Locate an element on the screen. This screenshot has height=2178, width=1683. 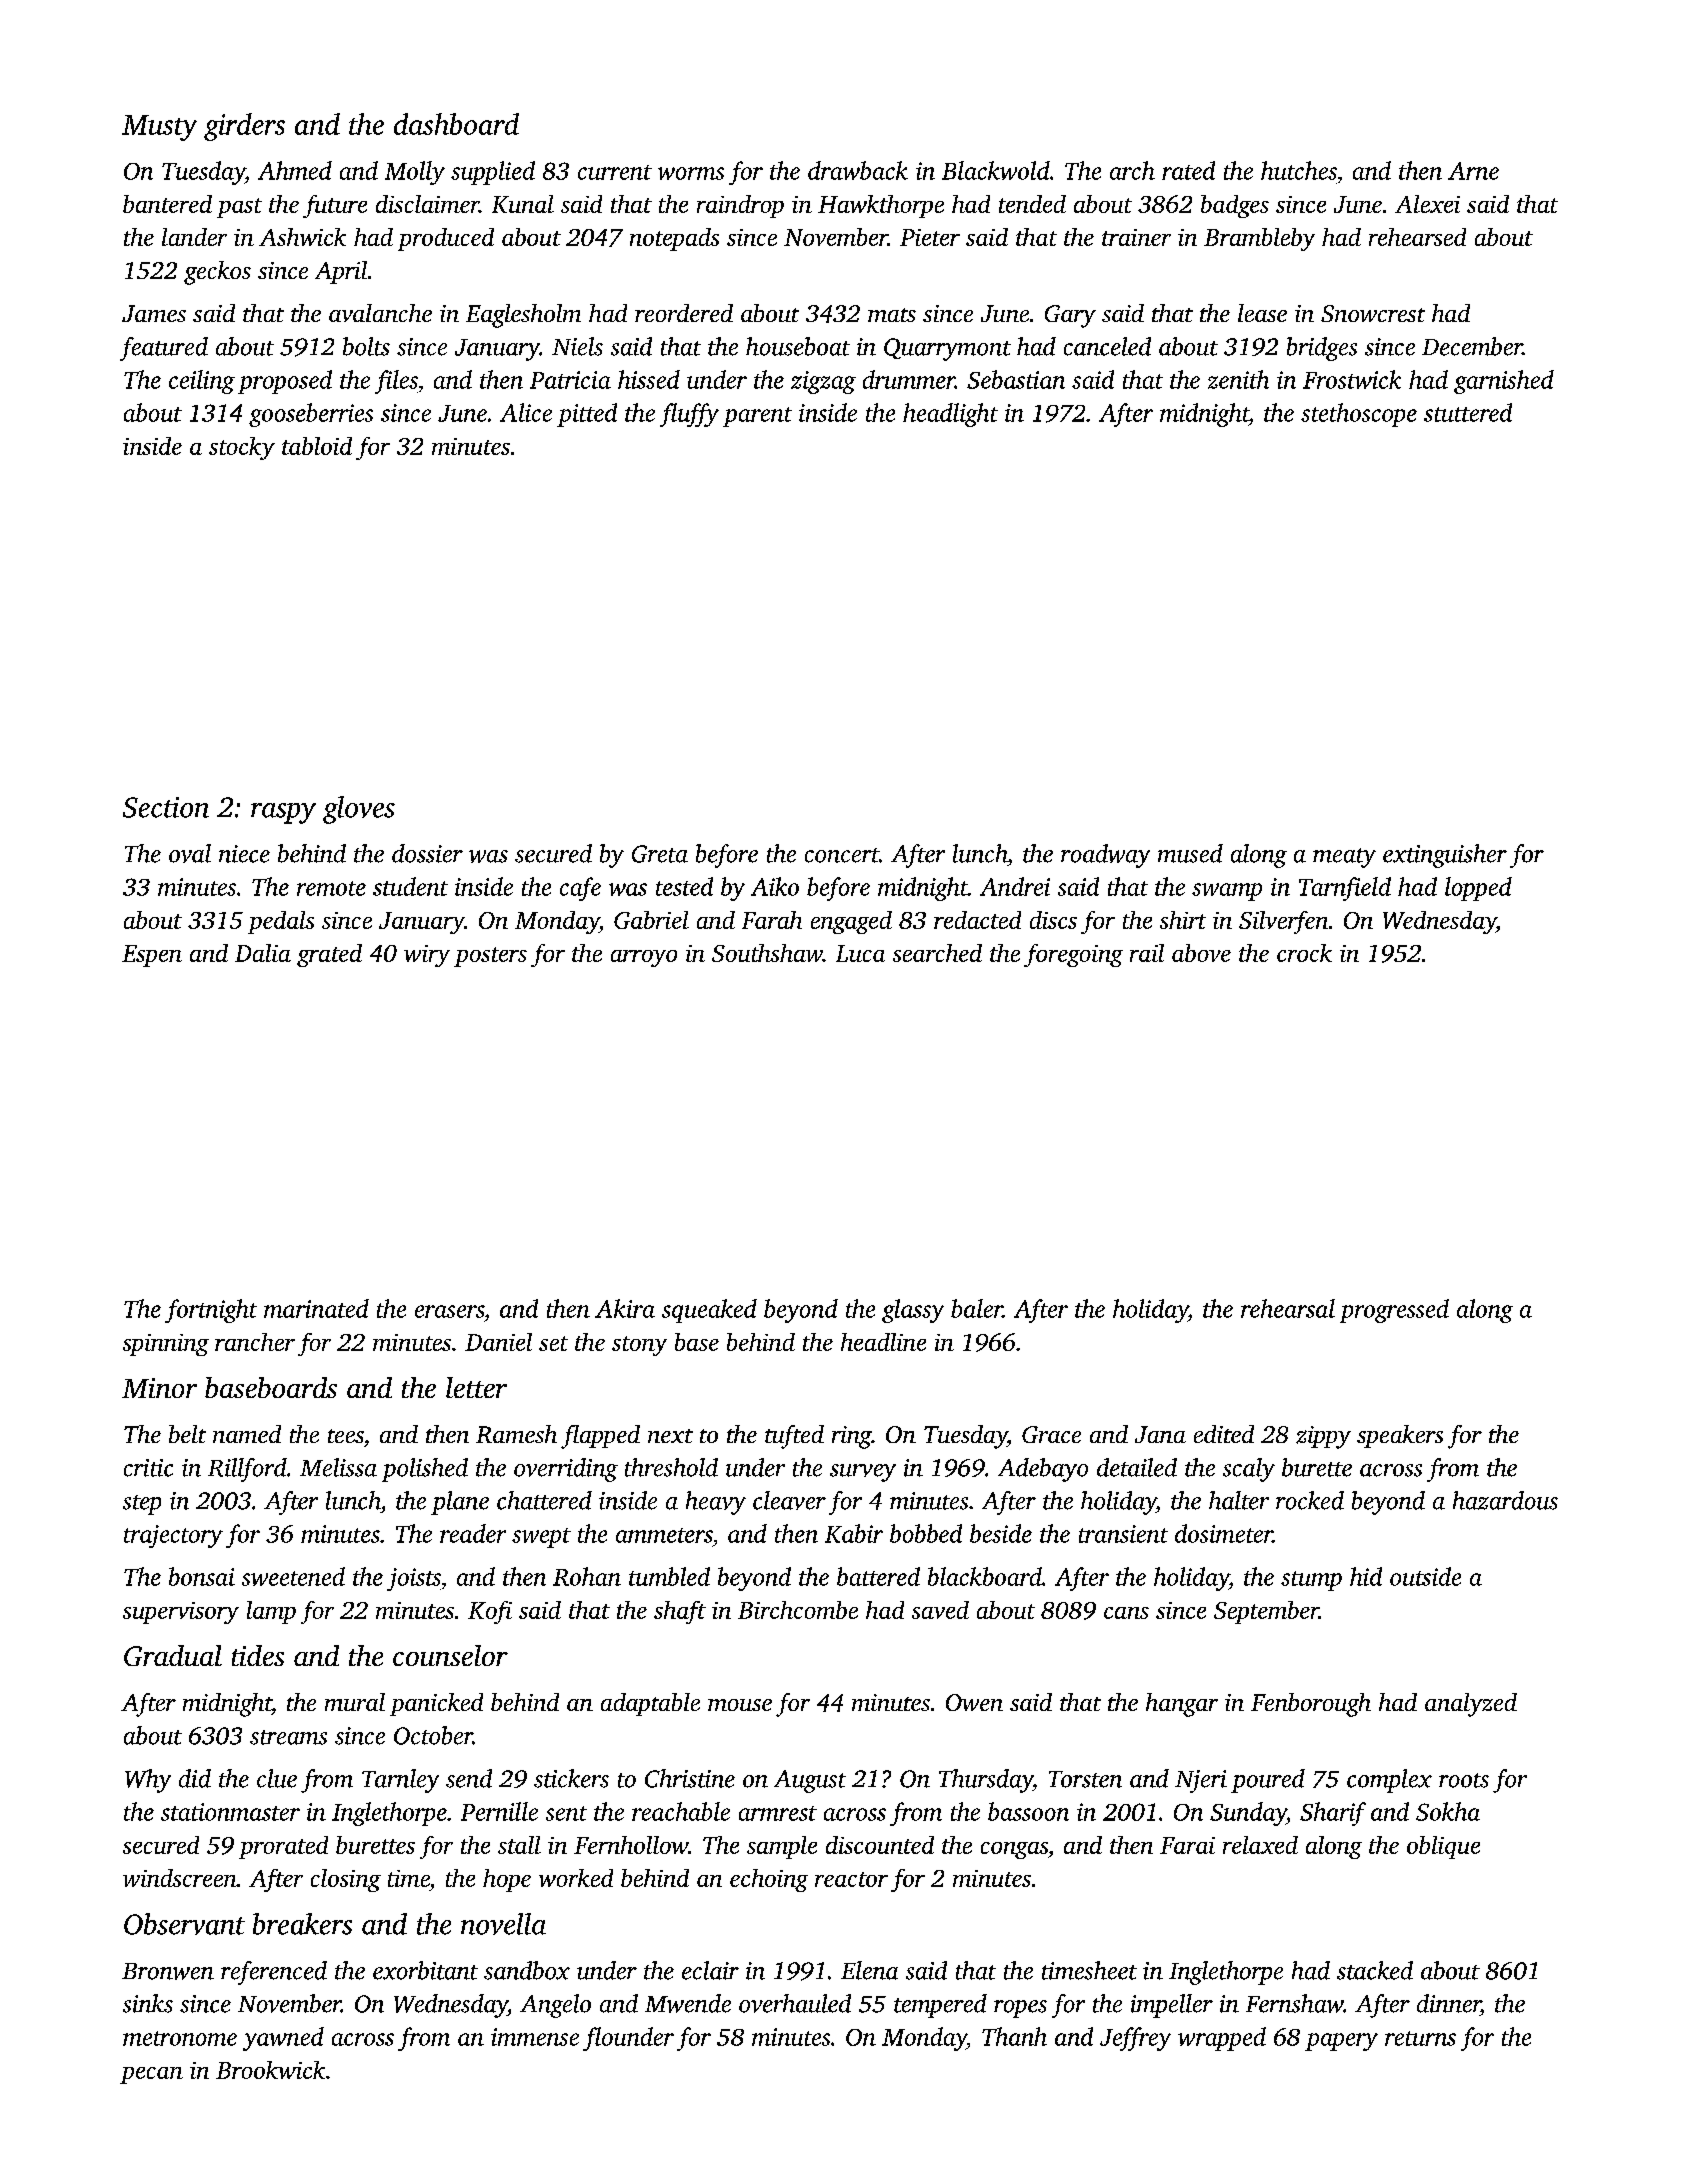
Bronwen is located at coordinates (168, 1971).
